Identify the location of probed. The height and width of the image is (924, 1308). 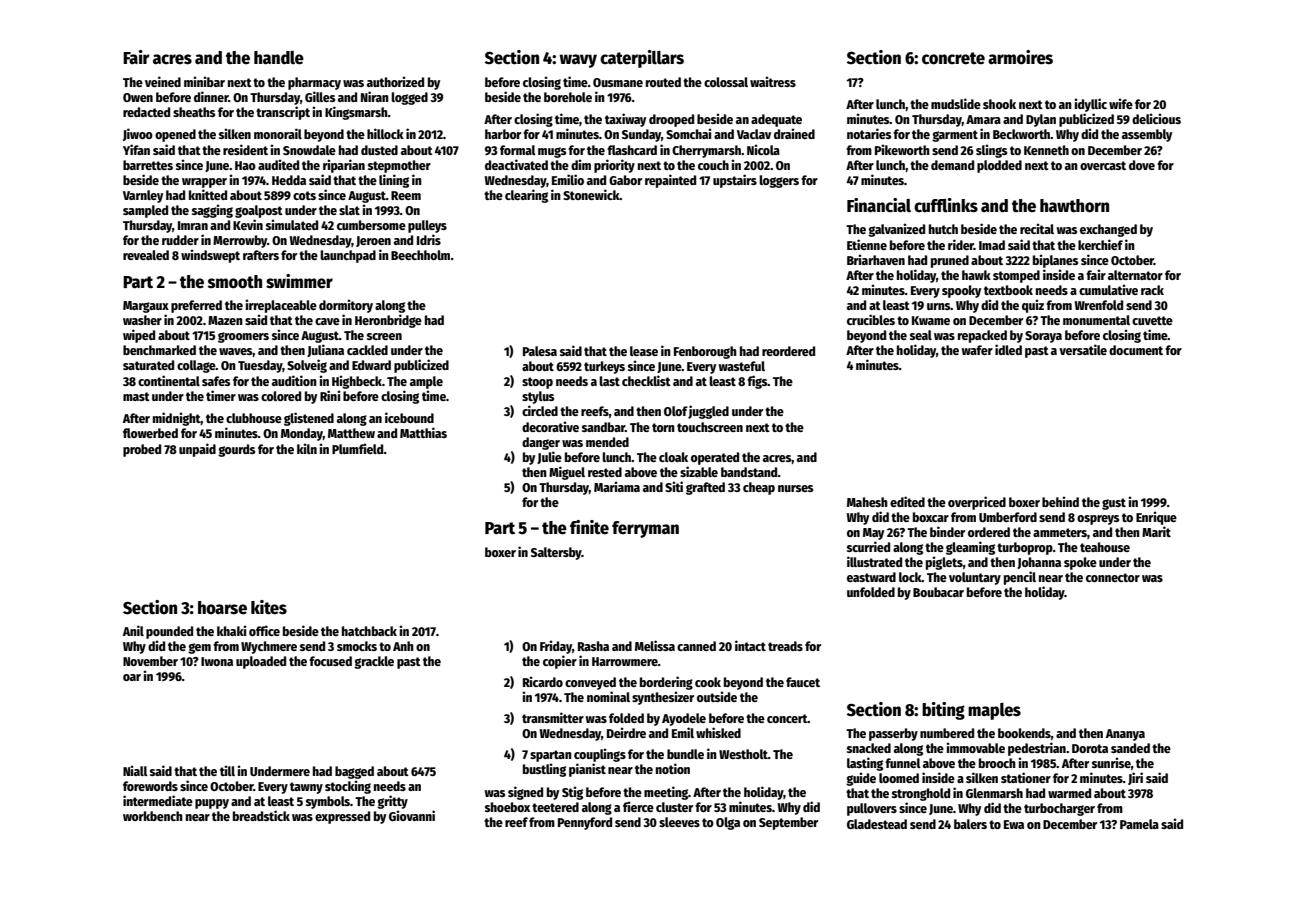
(142, 450).
